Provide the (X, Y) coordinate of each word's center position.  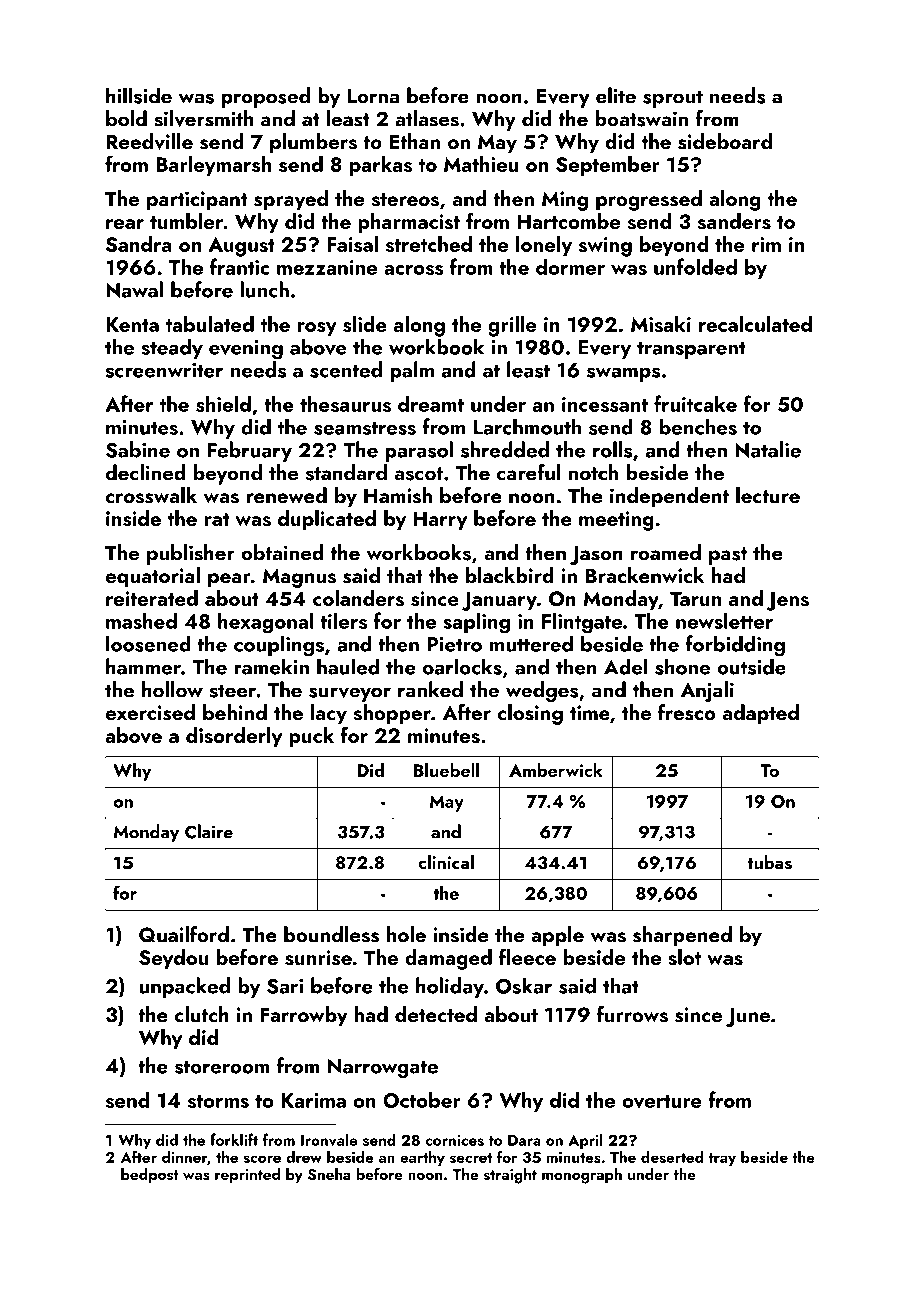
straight (510, 1176)
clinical (446, 862)
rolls (612, 449)
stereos (405, 200)
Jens (788, 601)
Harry (440, 521)
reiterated (152, 598)
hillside (139, 95)
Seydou (173, 959)
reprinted (247, 1175)
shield (223, 403)
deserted (672, 1157)
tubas (770, 862)
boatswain (641, 118)
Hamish (398, 495)
